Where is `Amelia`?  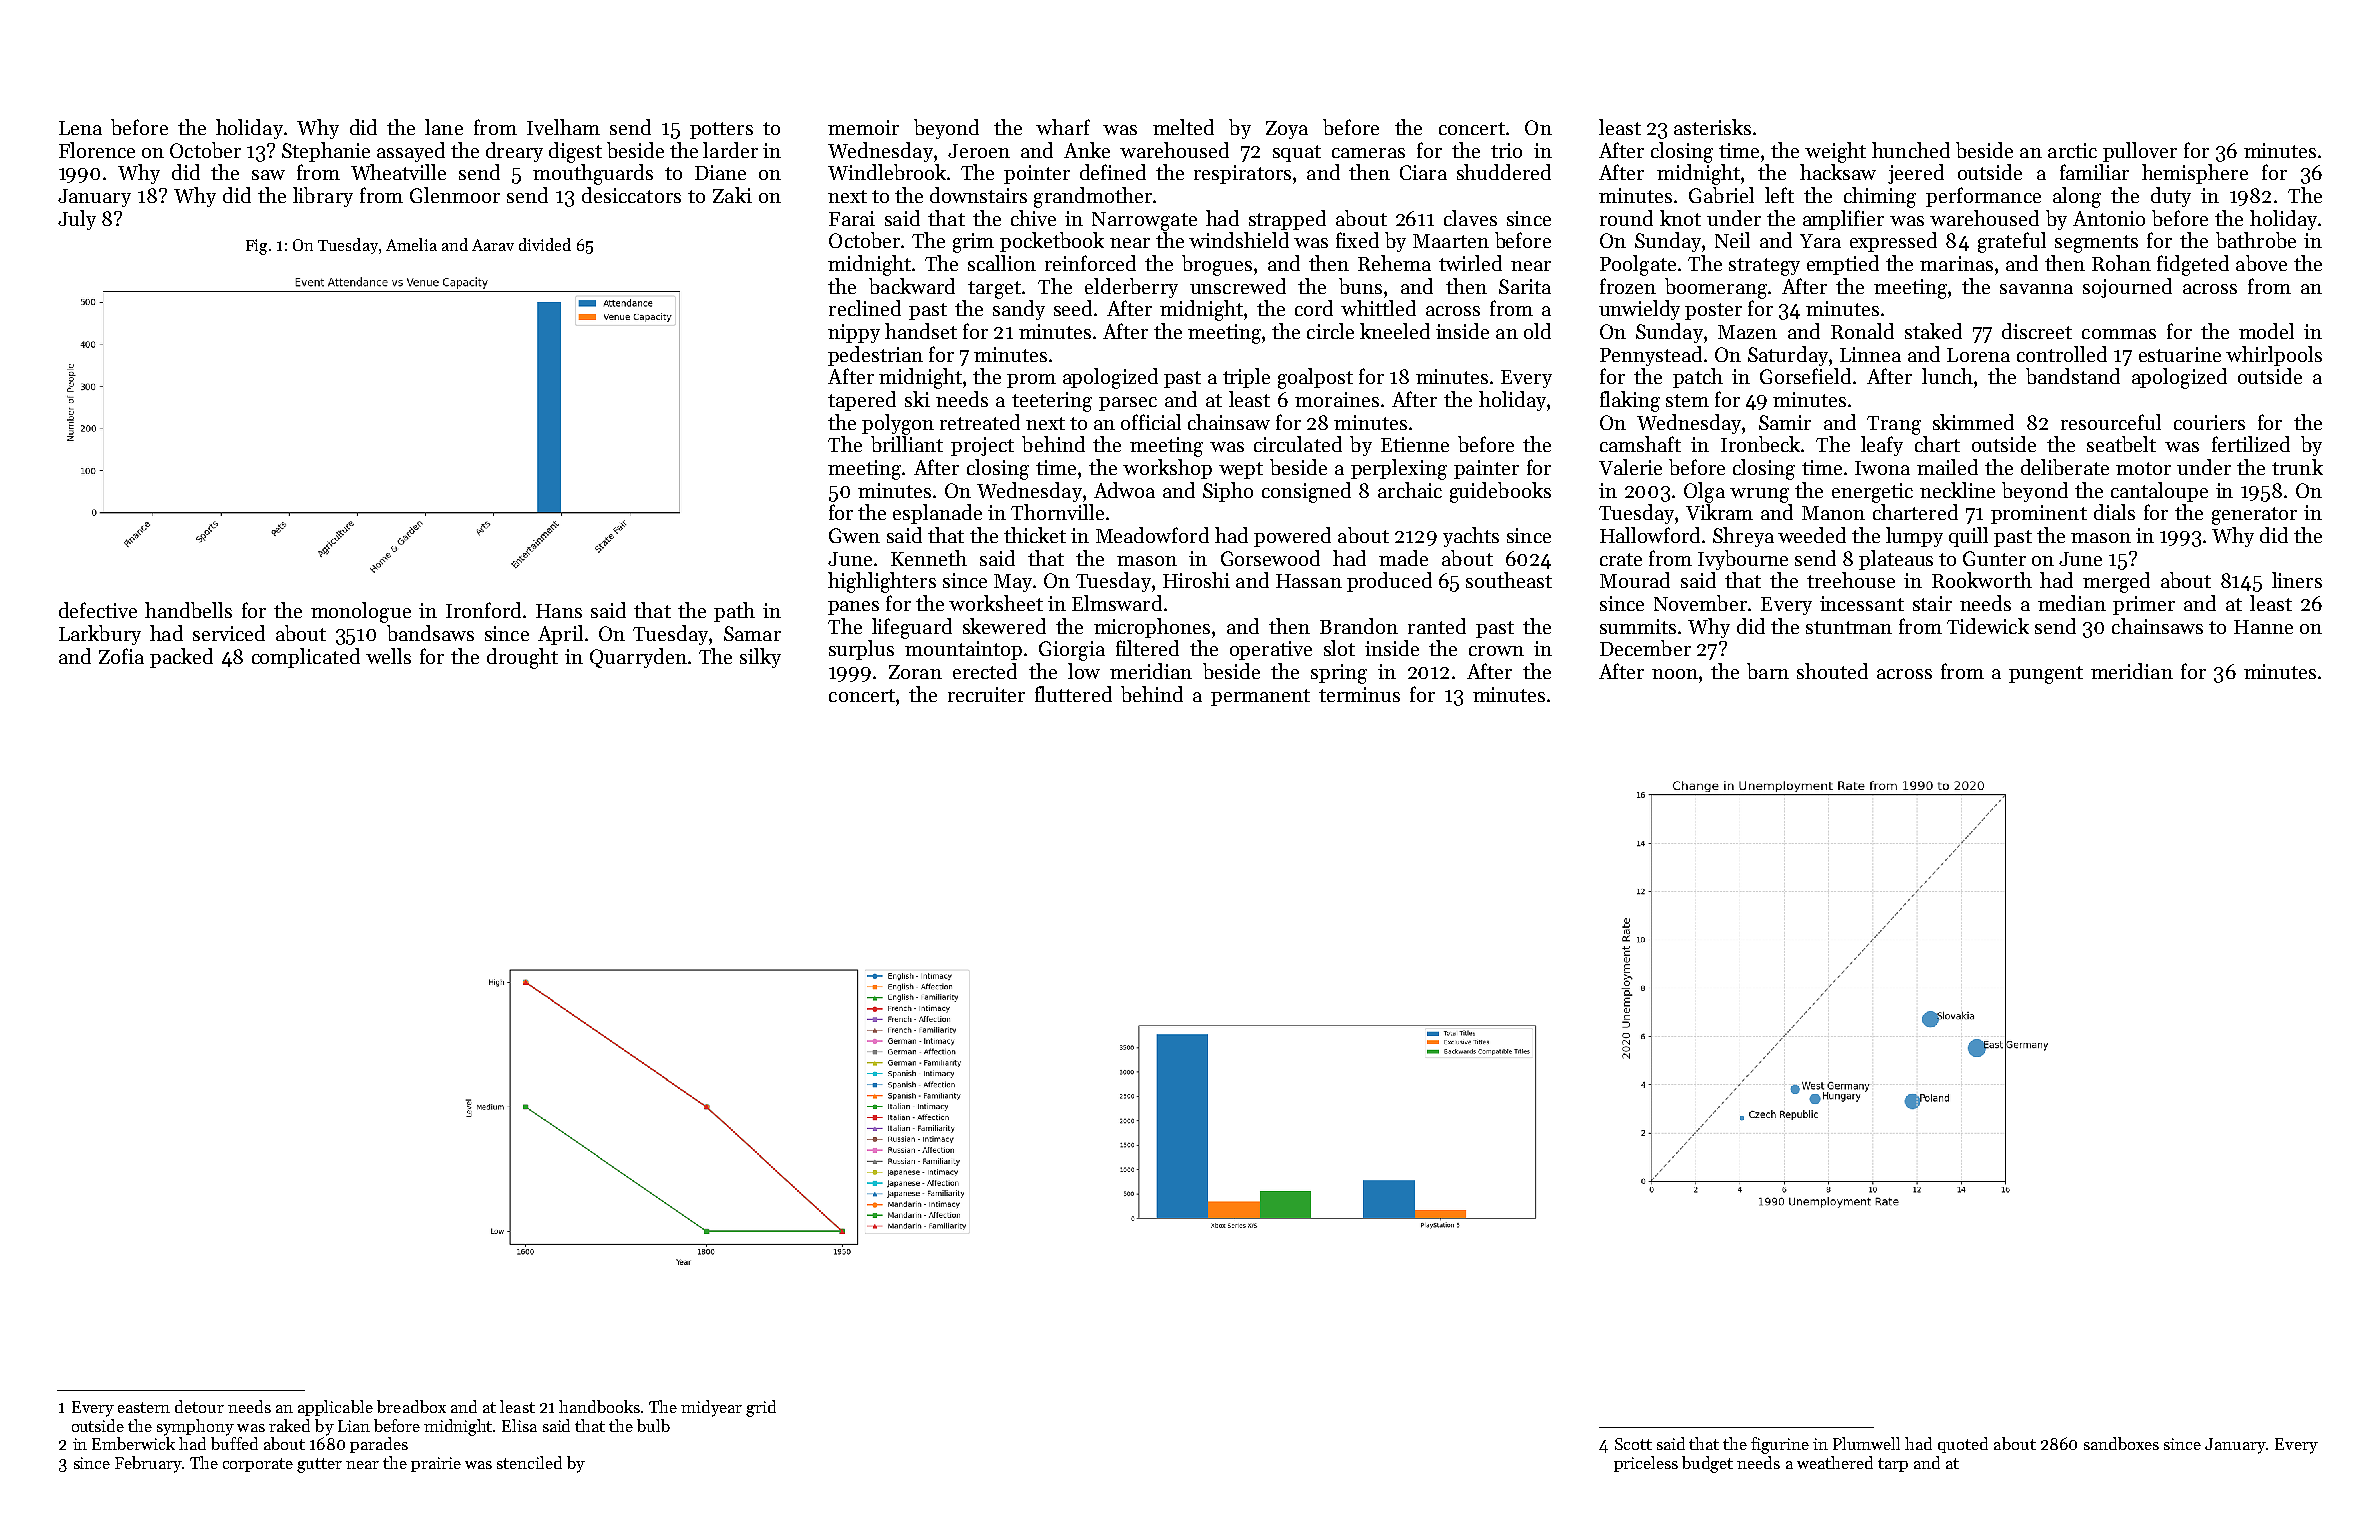 Amelia is located at coordinates (411, 244).
